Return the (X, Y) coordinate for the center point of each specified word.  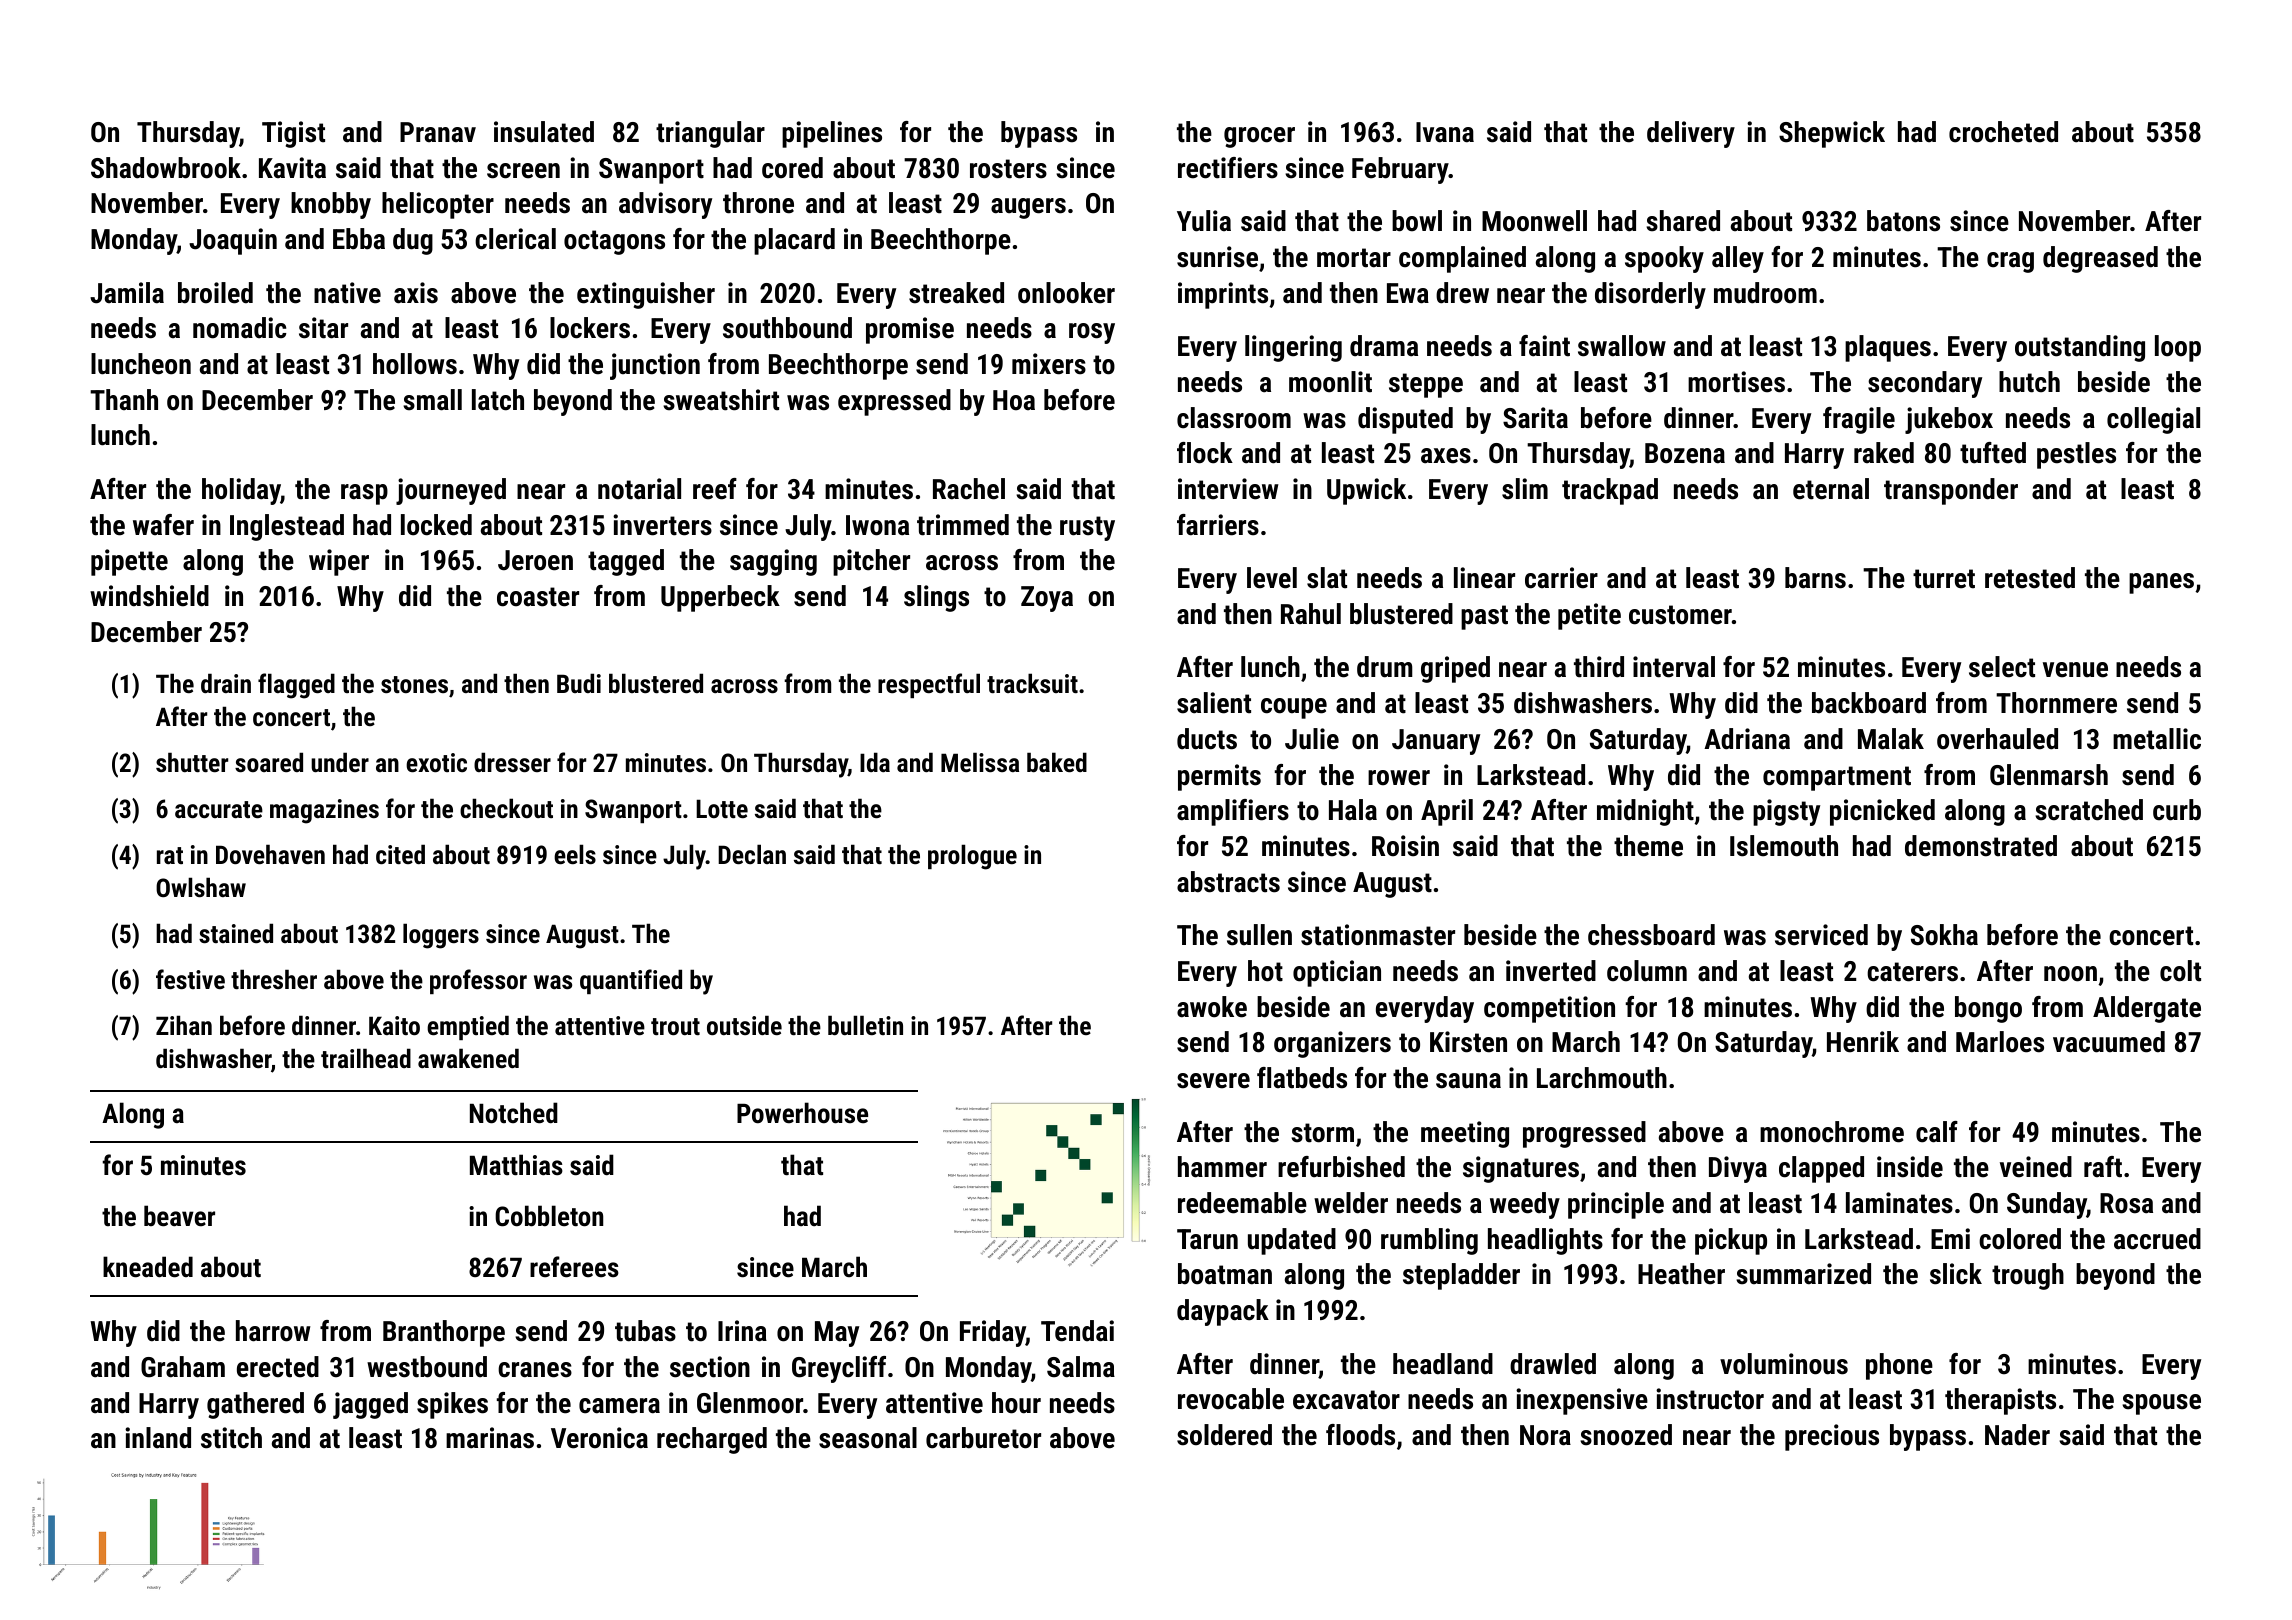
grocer (1259, 137)
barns (1815, 578)
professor (478, 981)
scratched (2089, 810)
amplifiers (1233, 812)
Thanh (124, 399)
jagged (370, 1405)
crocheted (2003, 132)
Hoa (1014, 400)
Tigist (293, 134)
